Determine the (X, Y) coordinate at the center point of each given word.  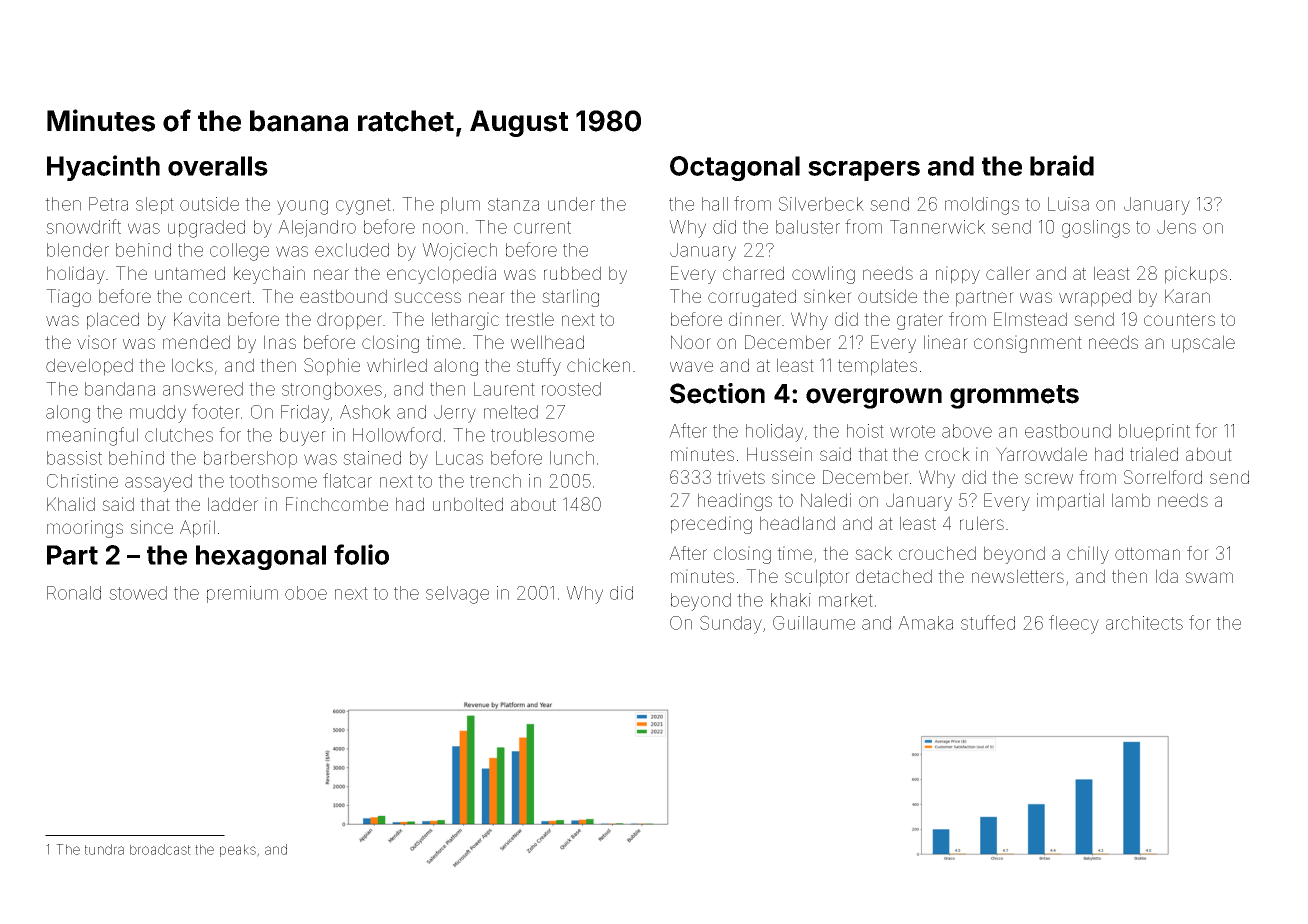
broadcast (160, 849)
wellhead (547, 342)
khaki (791, 600)
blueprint (1154, 432)
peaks (238, 850)
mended (196, 342)
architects (1144, 623)
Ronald (74, 593)
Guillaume (814, 623)
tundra (104, 849)
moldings (982, 206)
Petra (108, 204)
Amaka (925, 623)
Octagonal (735, 168)
